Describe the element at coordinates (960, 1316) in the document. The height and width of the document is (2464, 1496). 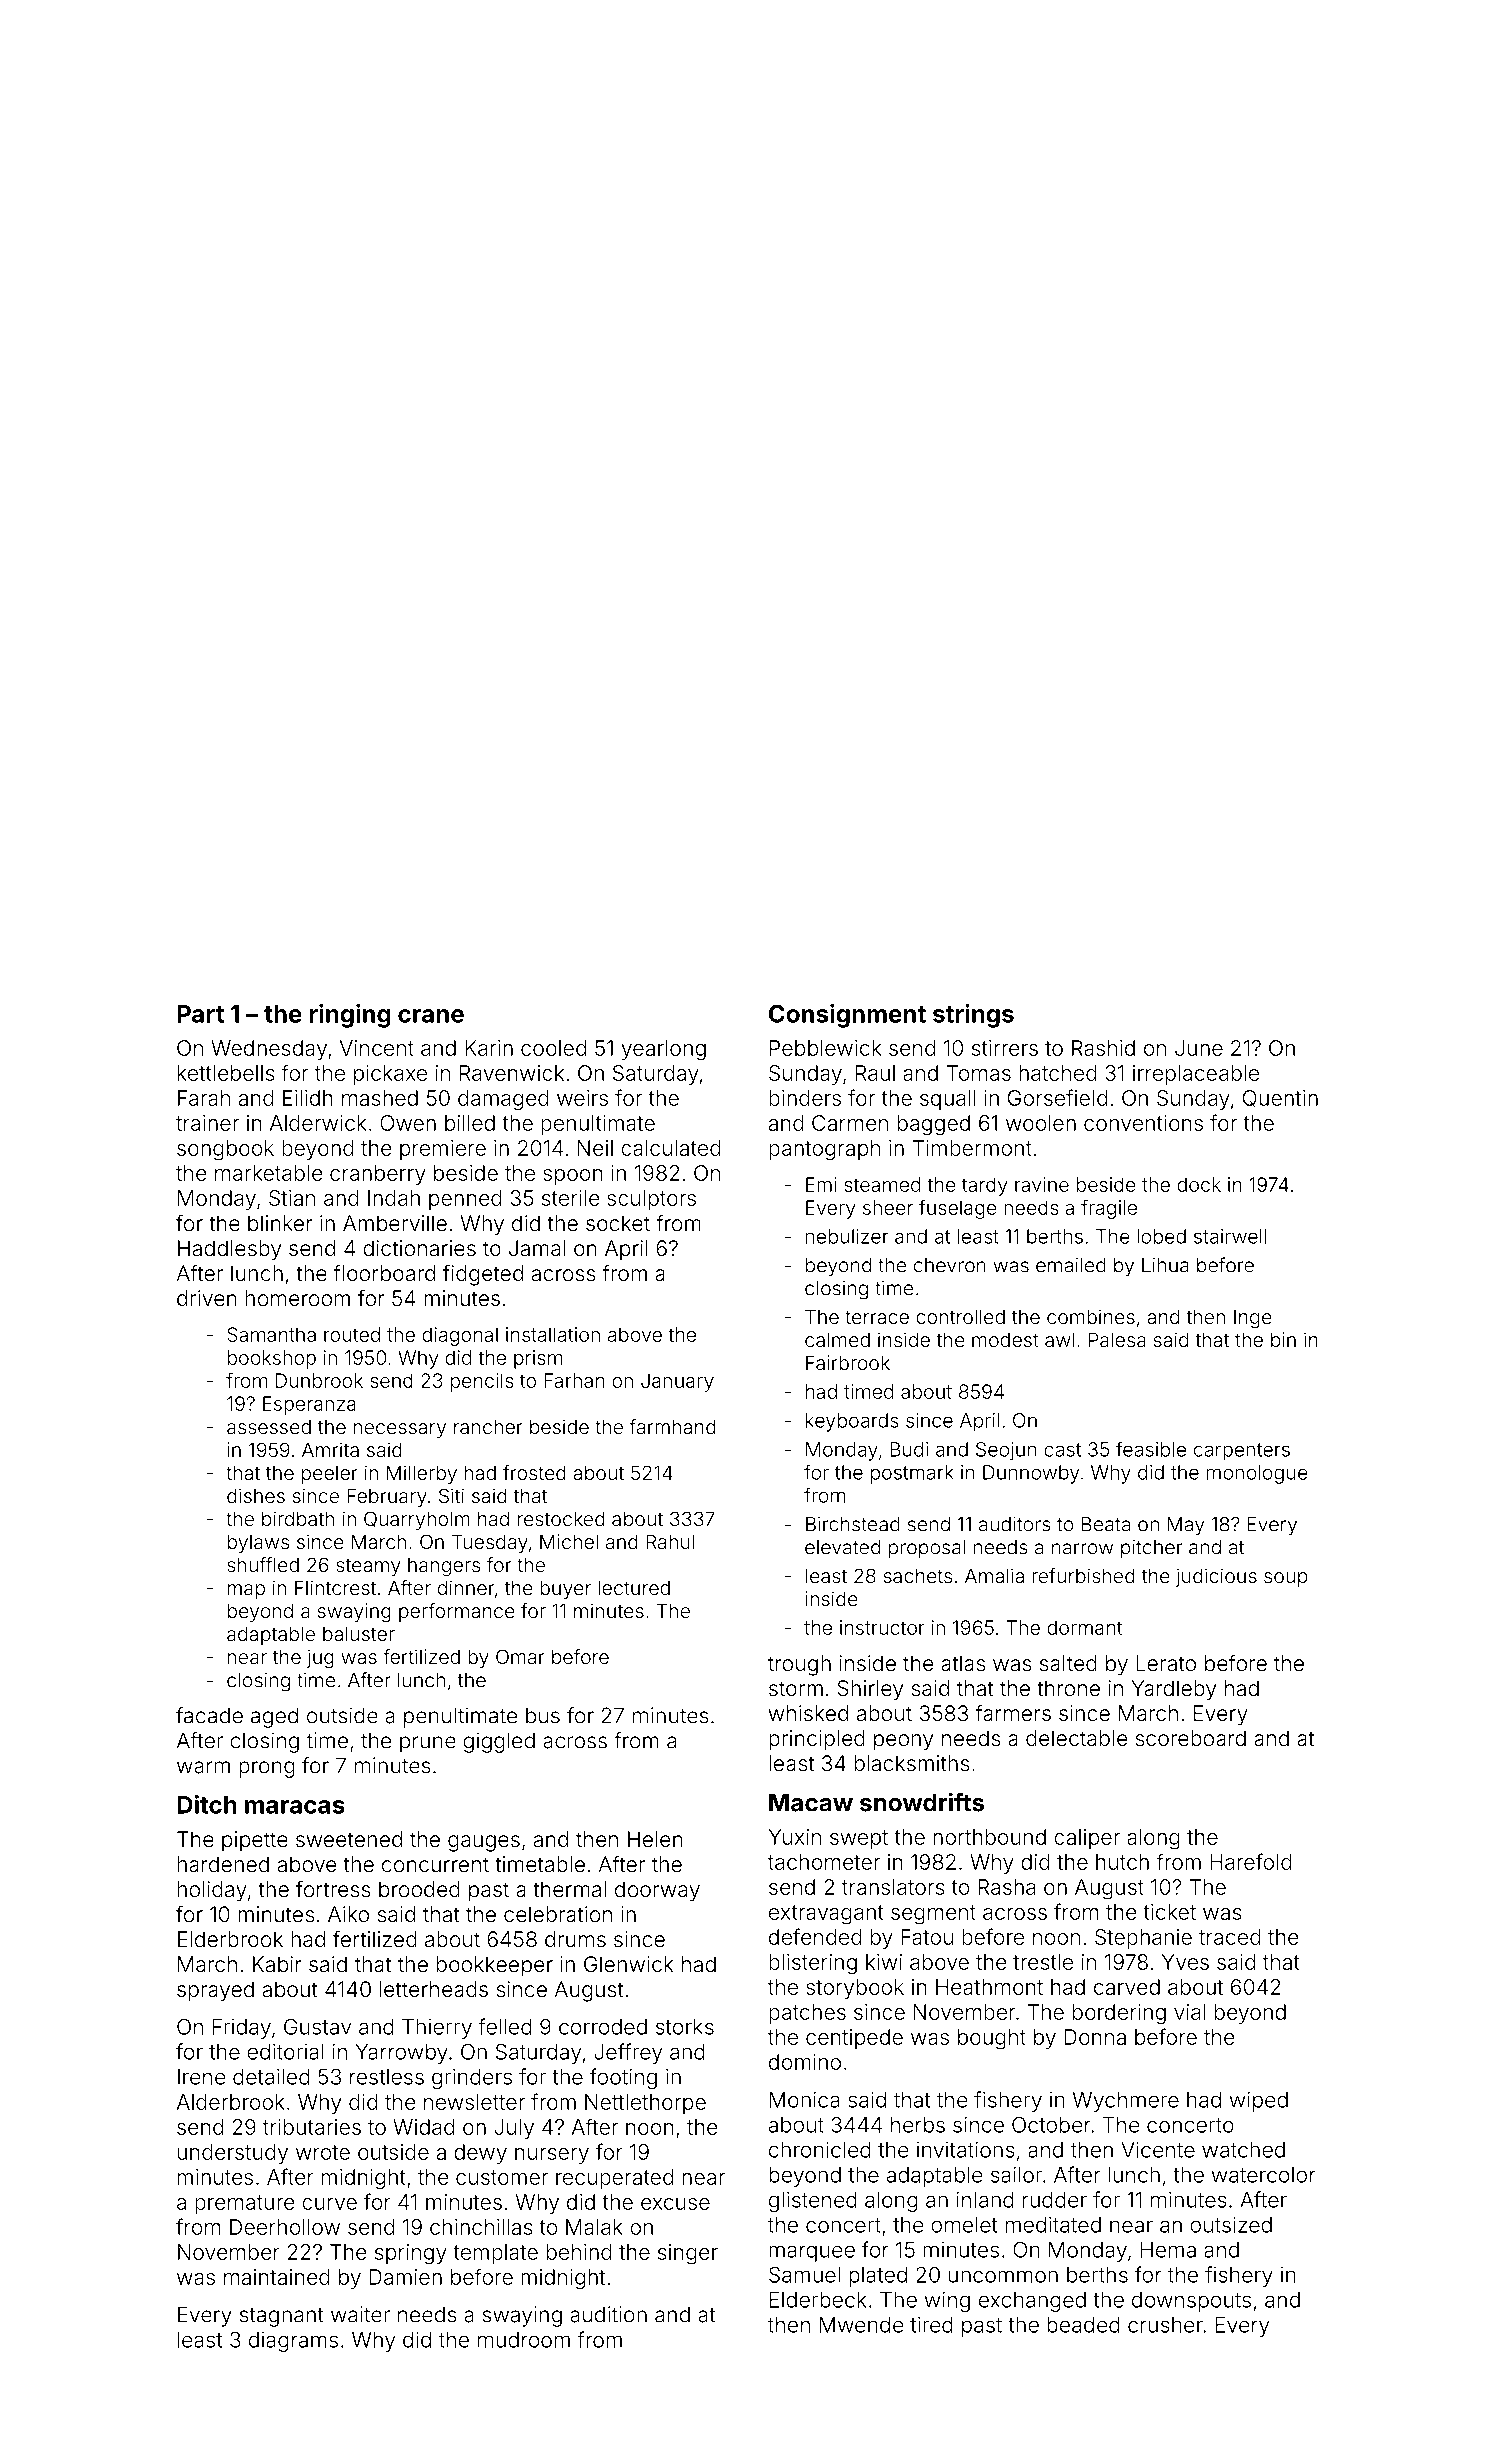
I see `controlled` at that location.
